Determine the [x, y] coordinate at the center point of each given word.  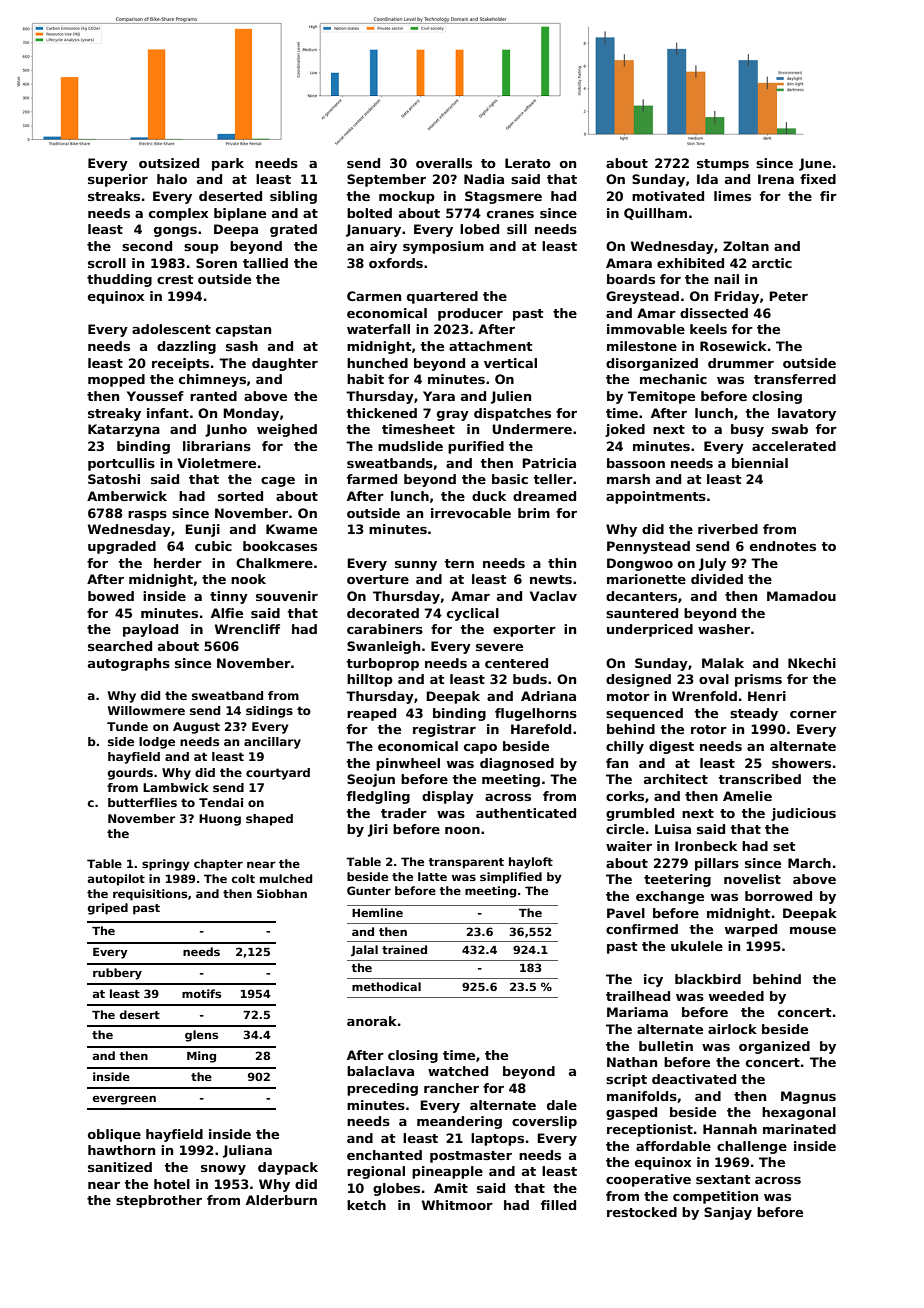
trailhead [638, 996]
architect [676, 779]
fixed [818, 179]
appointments [656, 497]
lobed [479, 229]
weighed [287, 430]
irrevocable [471, 513]
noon [462, 830]
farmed [372, 479]
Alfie [227, 613]
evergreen [124, 1100]
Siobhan [282, 893]
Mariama [637, 1012]
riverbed [728, 529]
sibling [293, 197]
